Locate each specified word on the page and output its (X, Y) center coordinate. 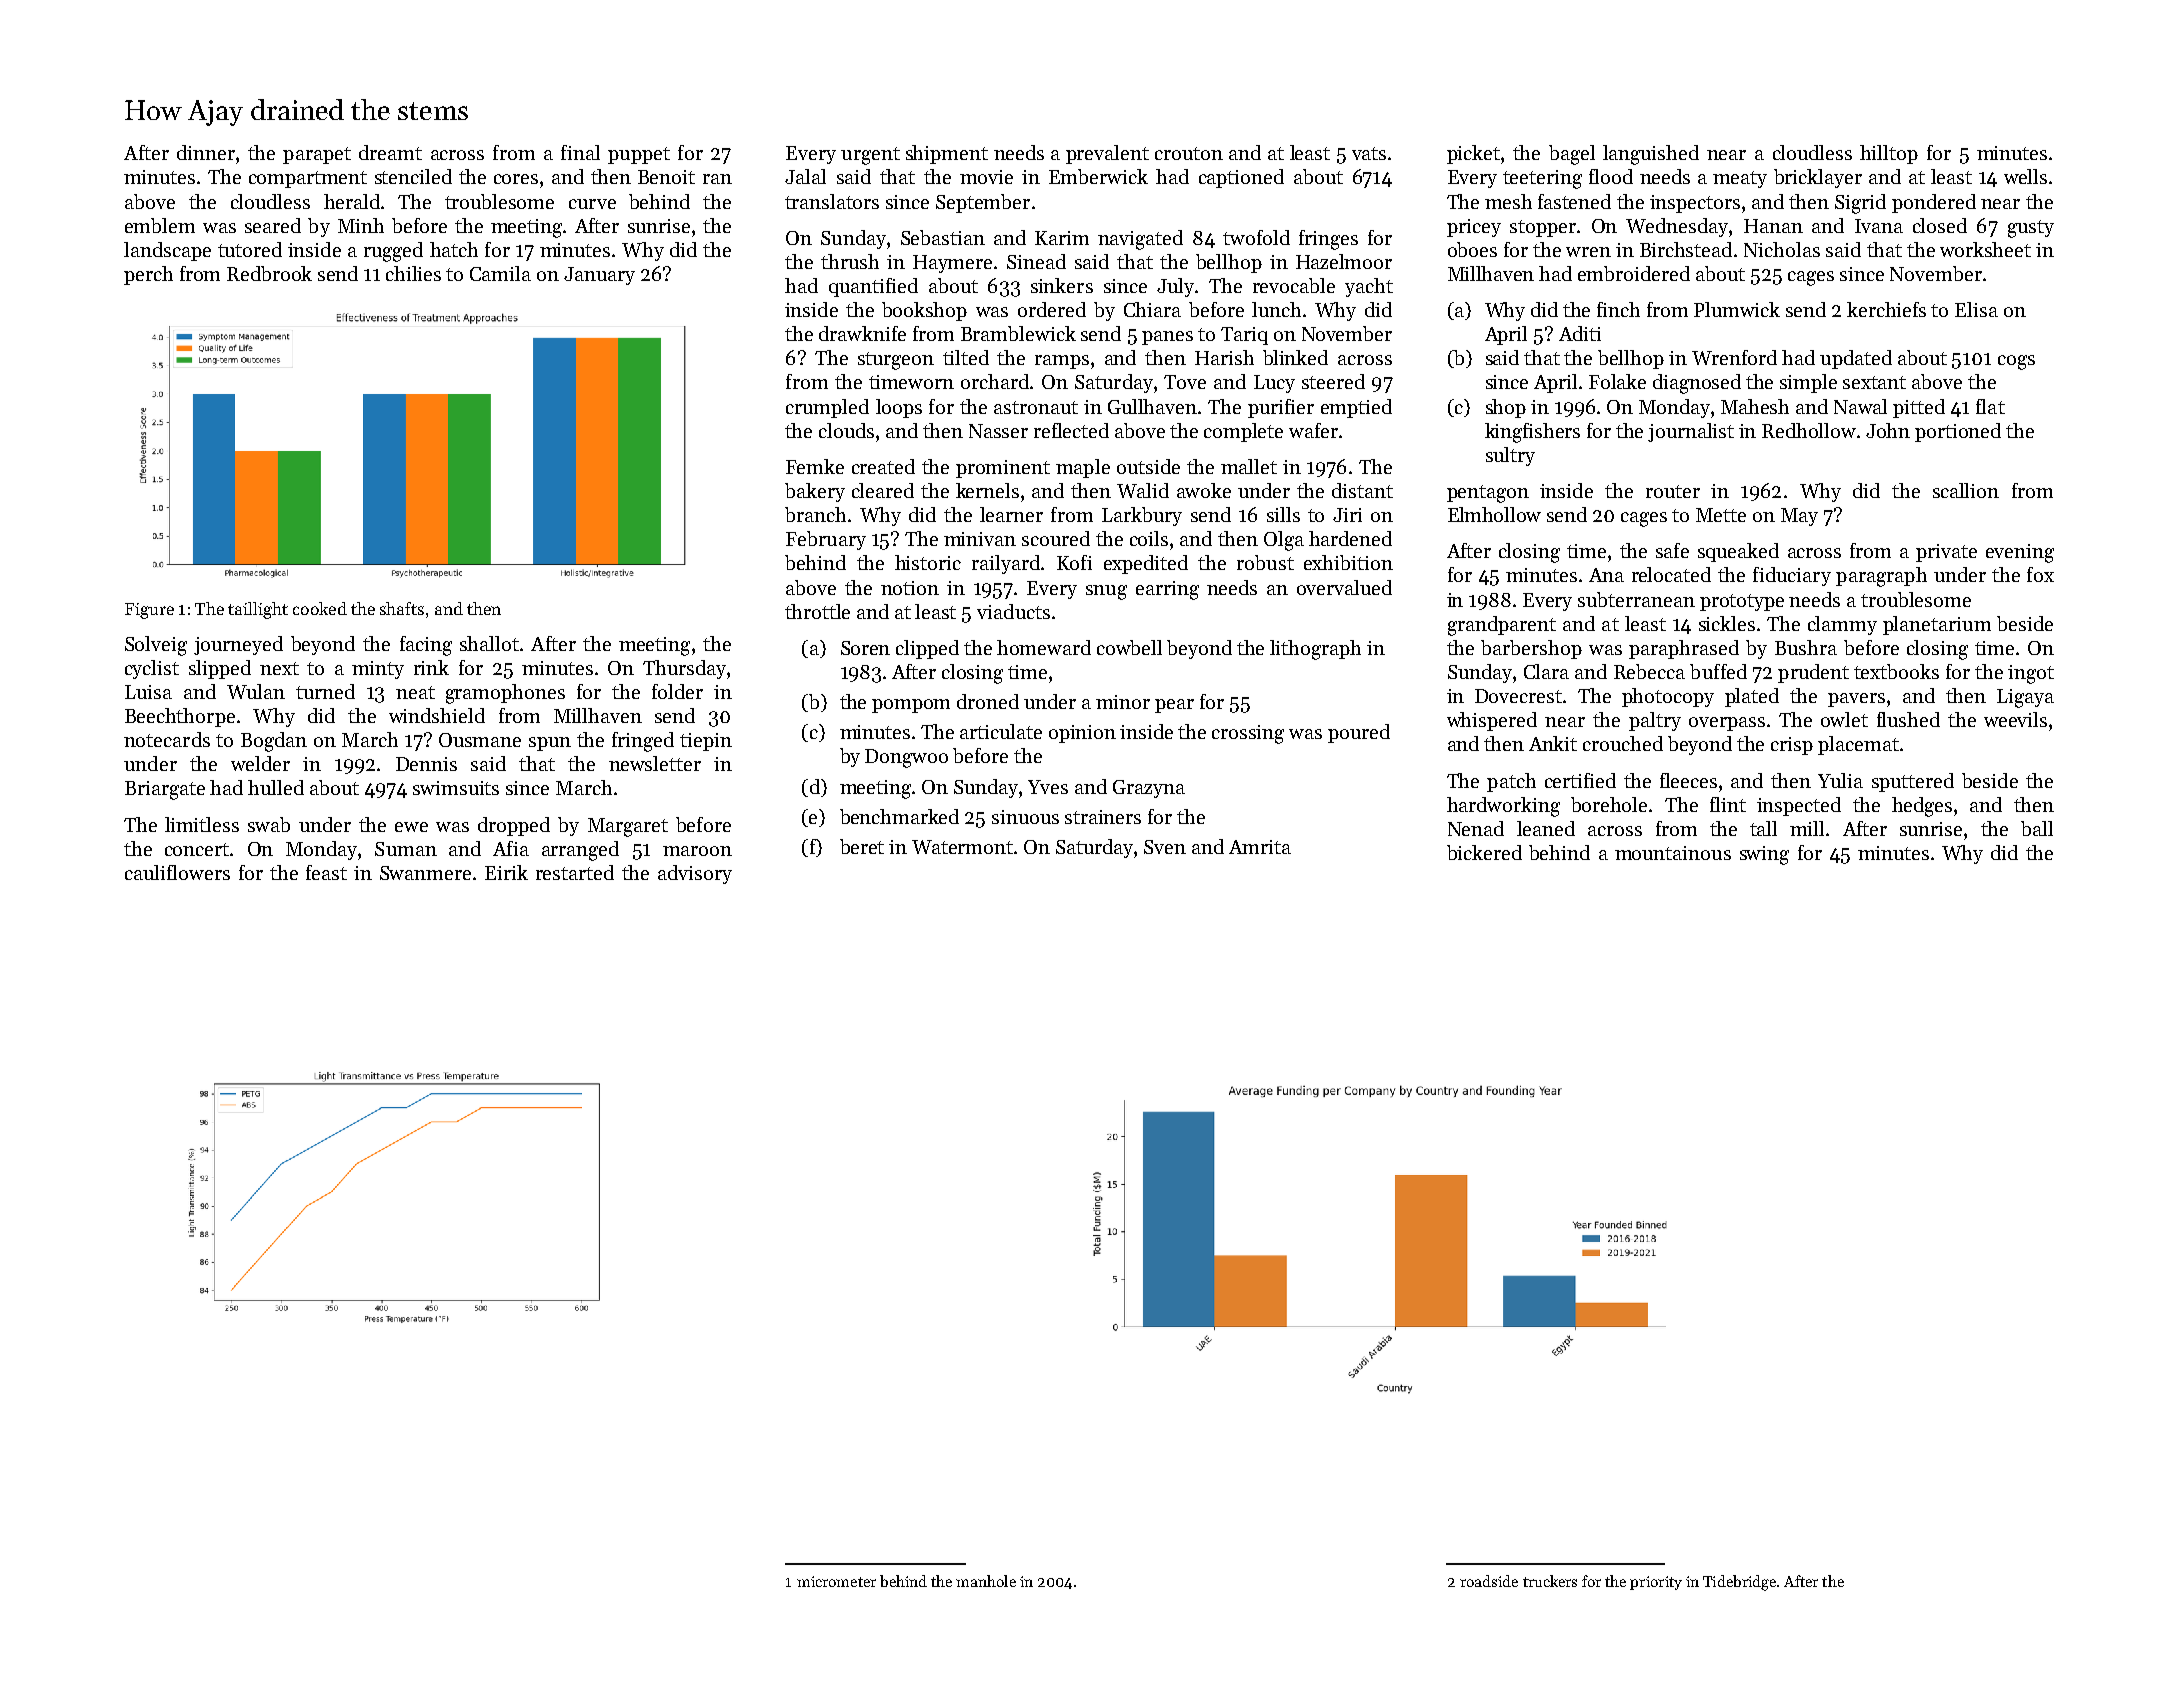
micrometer (836, 1581)
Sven (1165, 847)
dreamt (390, 152)
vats (1369, 153)
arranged (580, 851)
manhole (986, 1581)
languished (1651, 155)
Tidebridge (1739, 1583)
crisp (1792, 746)
